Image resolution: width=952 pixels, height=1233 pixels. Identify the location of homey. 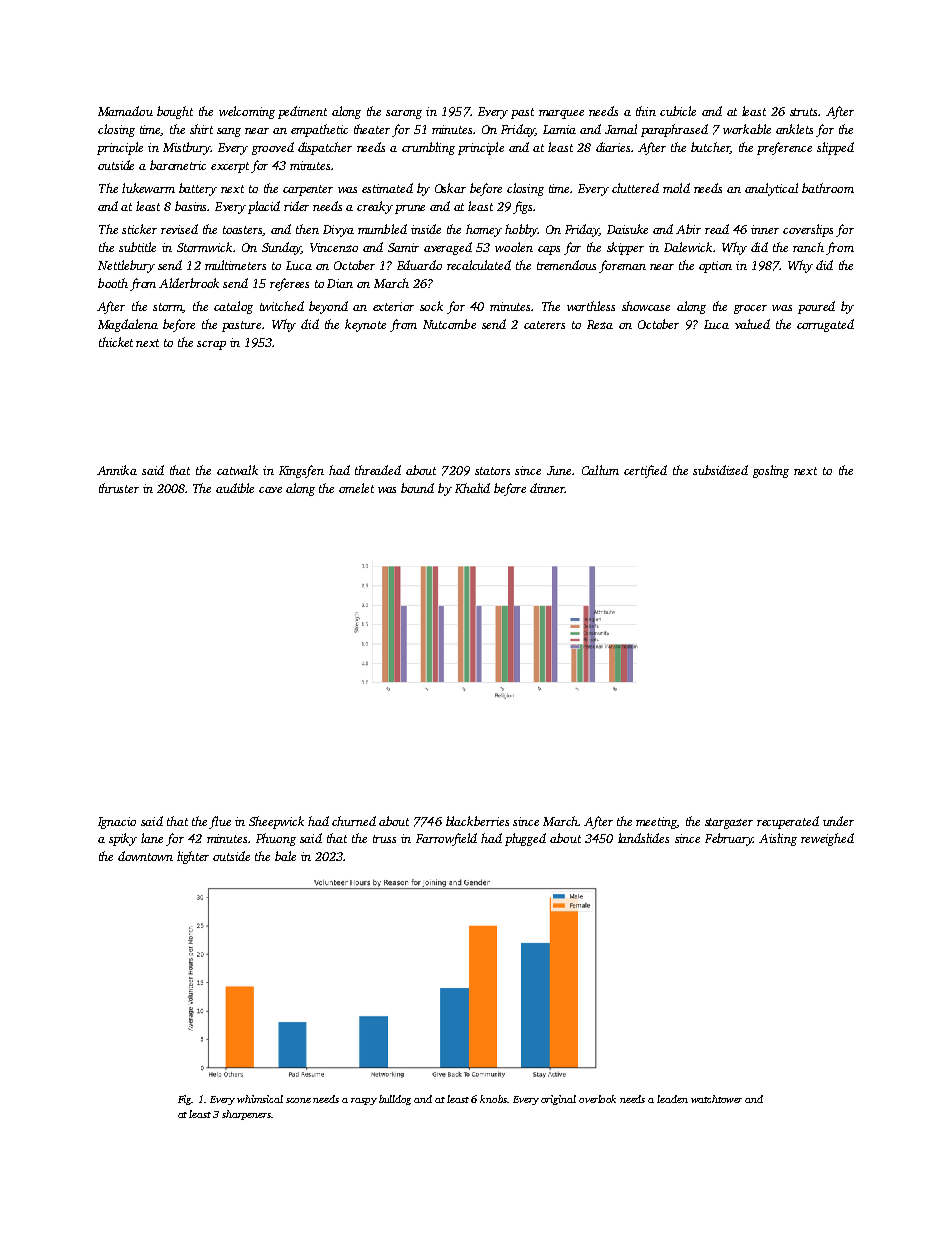
(484, 230).
